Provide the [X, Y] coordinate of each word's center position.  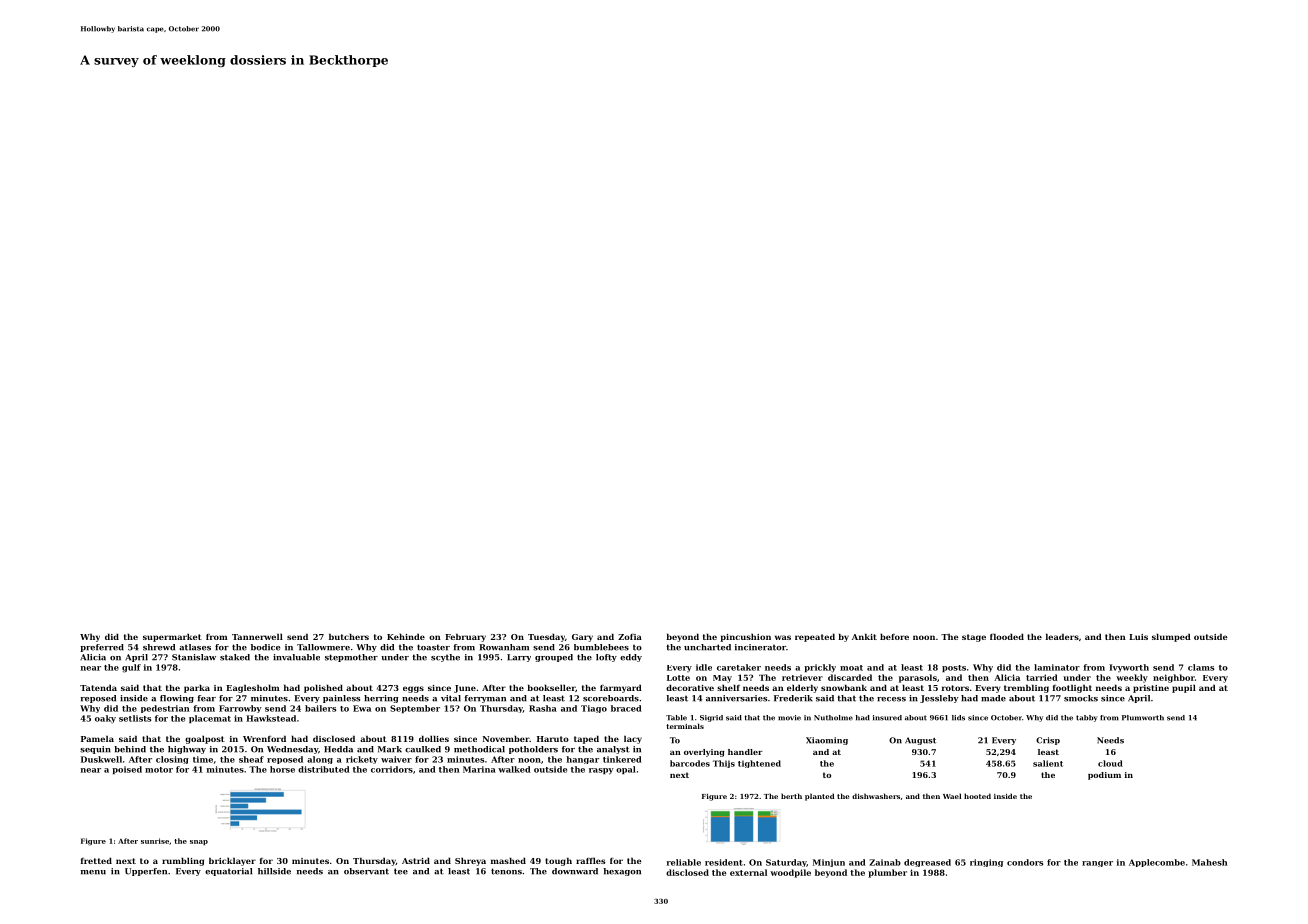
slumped [1171, 637]
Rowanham [504, 647]
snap [199, 842]
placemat [210, 719]
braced [626, 708]
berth [791, 796]
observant [366, 871]
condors [1025, 862]
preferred [102, 648]
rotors [955, 688]
